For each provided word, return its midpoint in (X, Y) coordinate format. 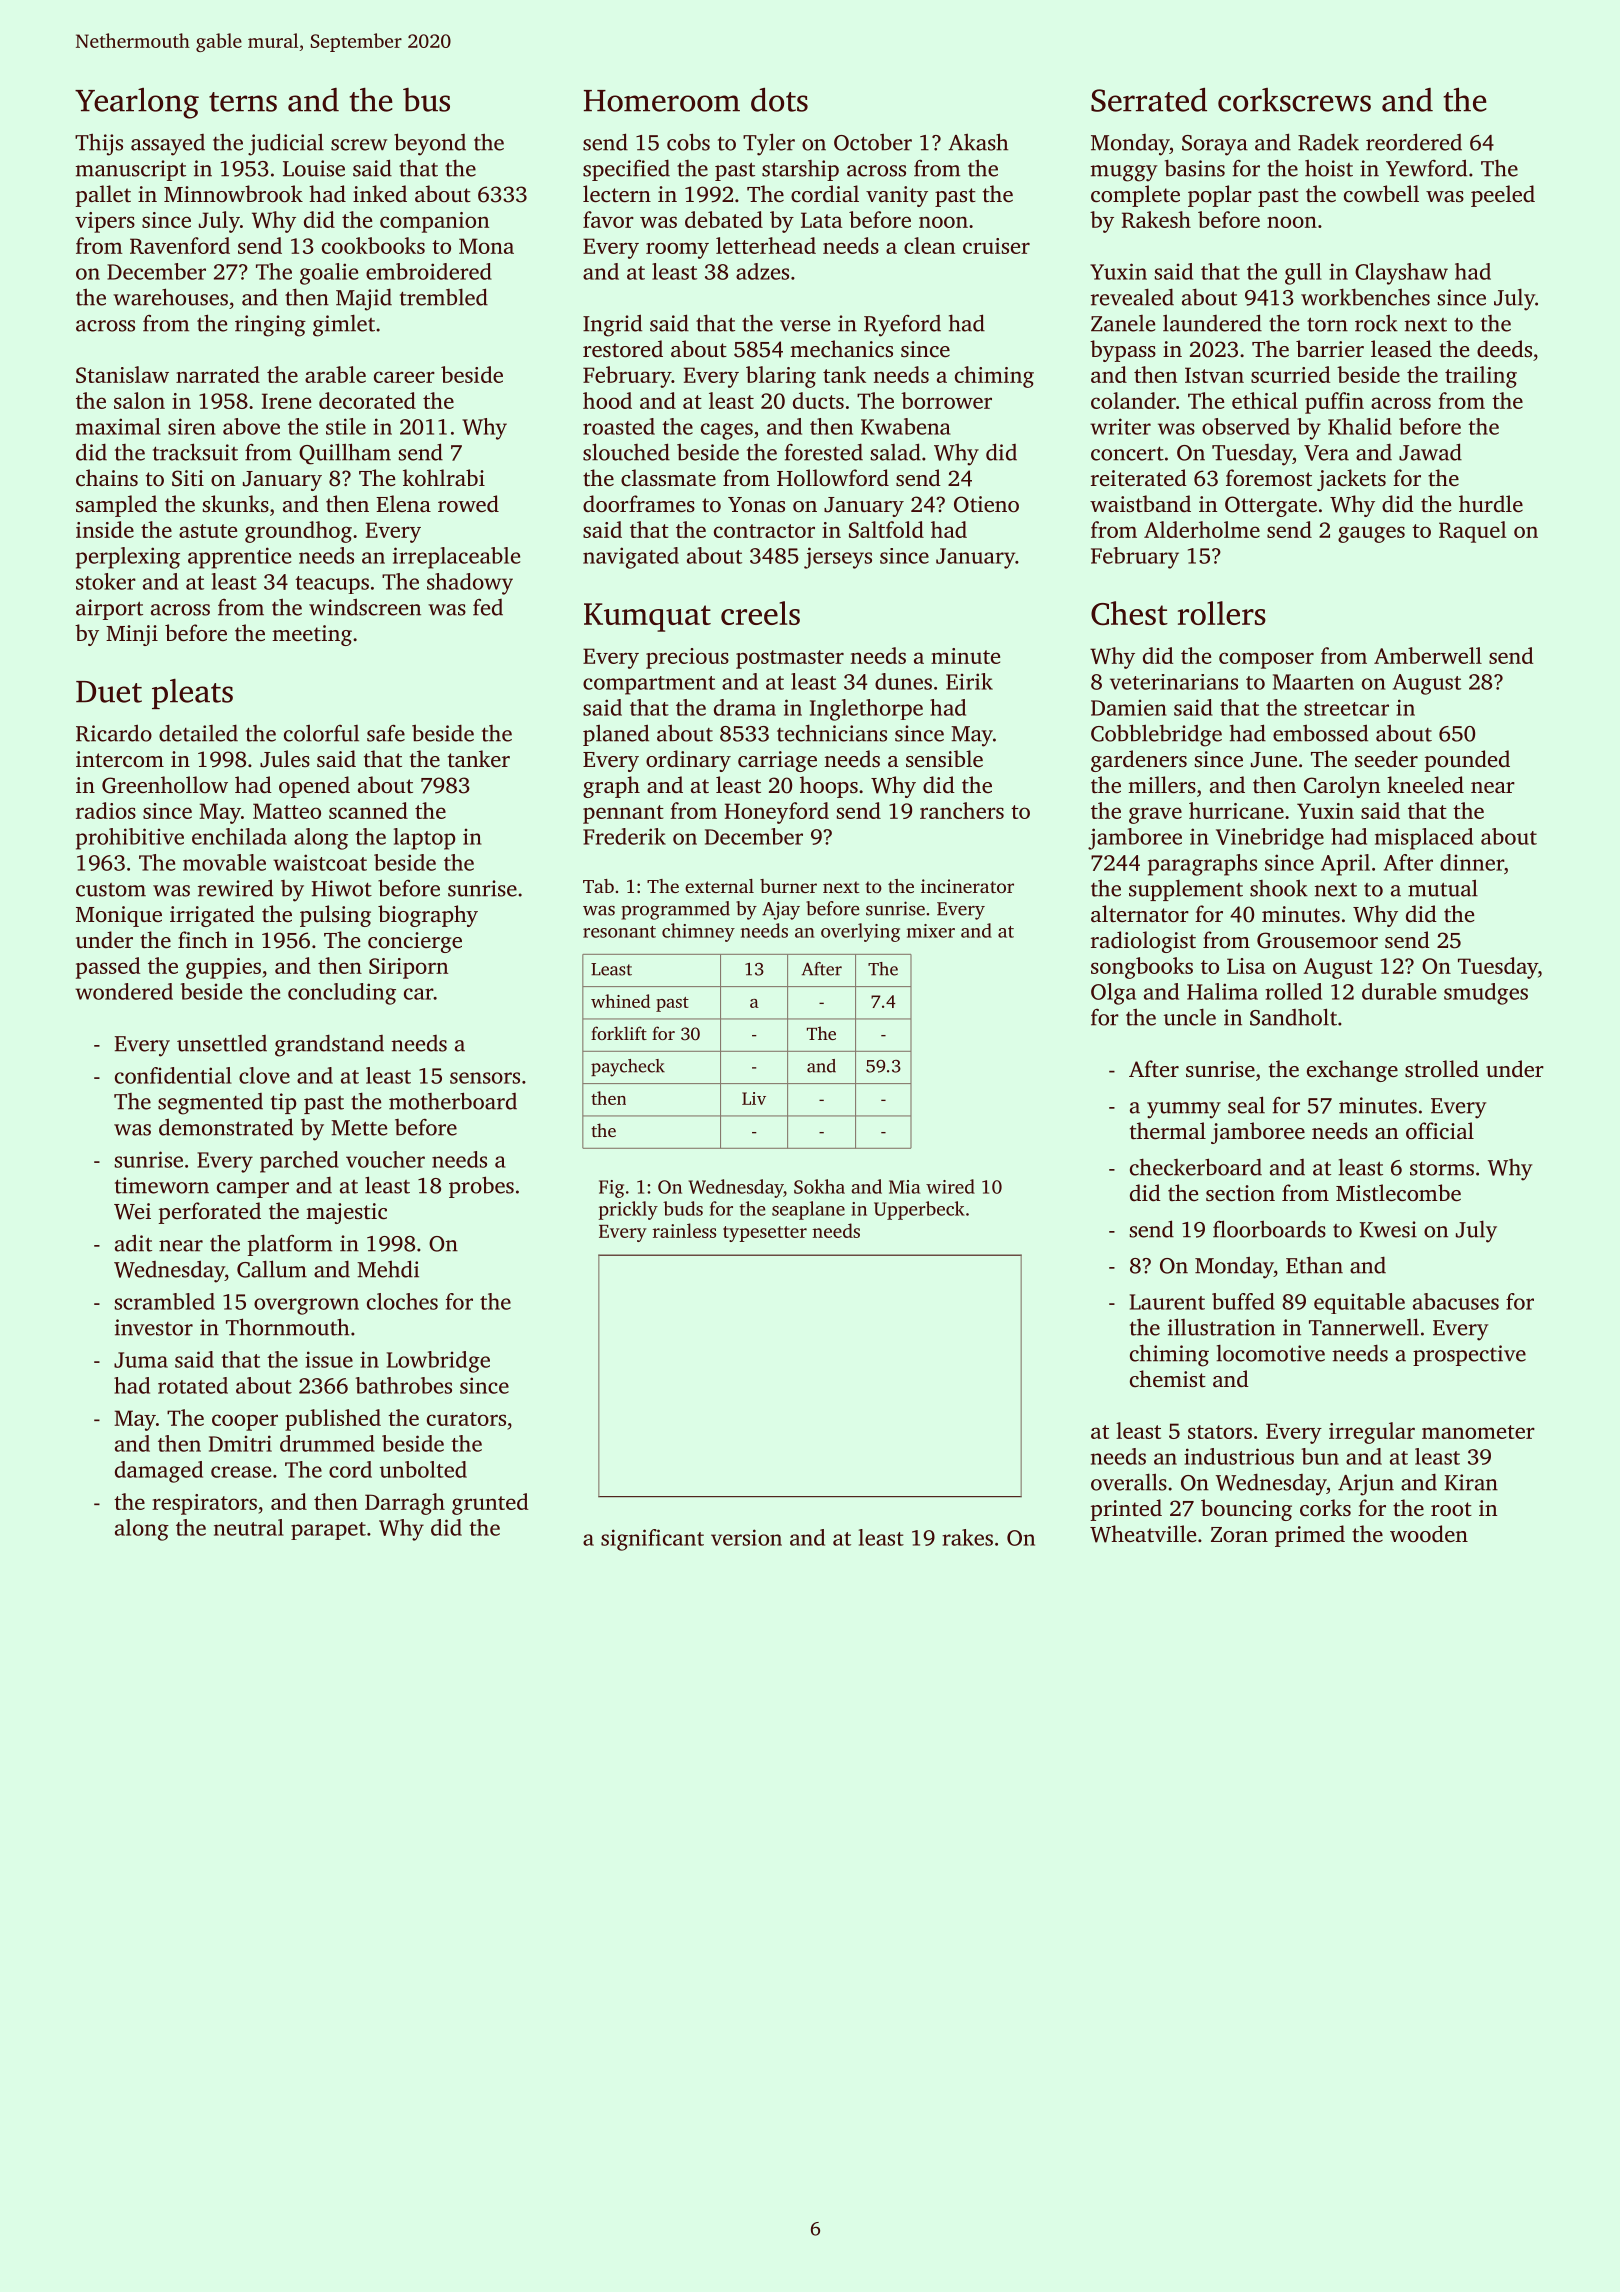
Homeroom (662, 101)
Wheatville (1143, 1534)
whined (620, 1001)
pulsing (335, 916)
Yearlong (137, 103)
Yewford (1426, 168)
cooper (245, 1422)
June (1274, 760)
